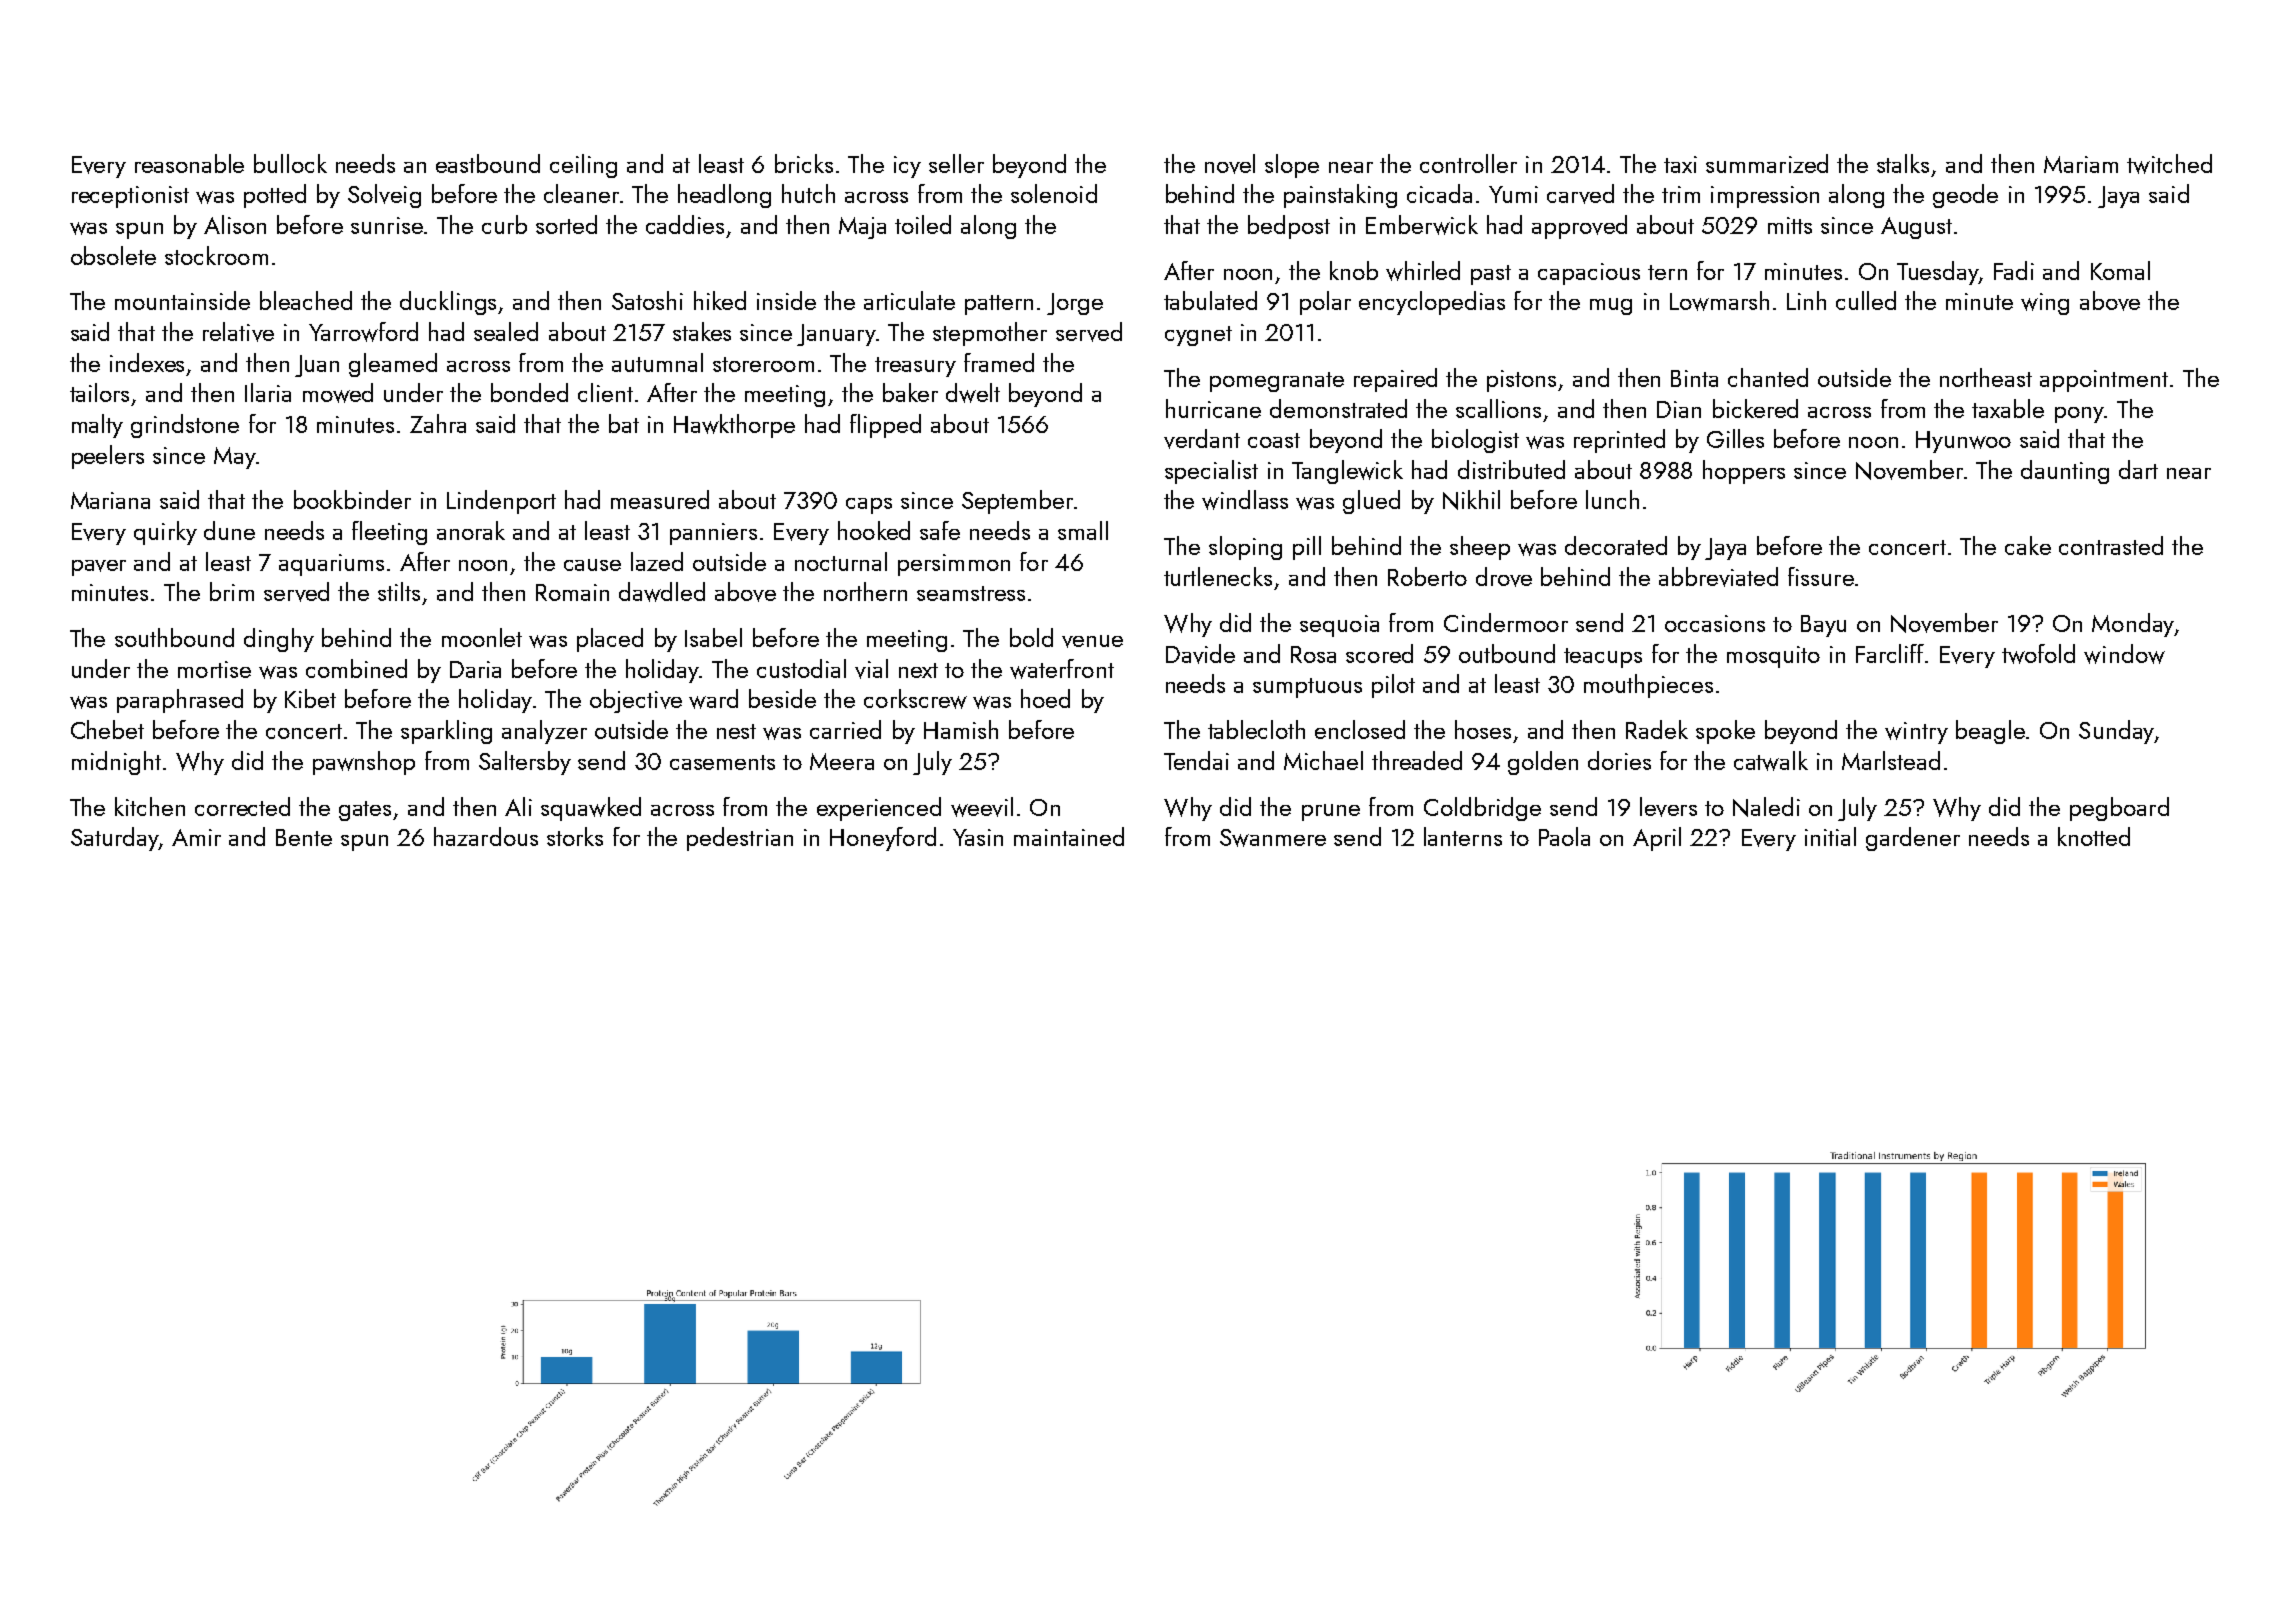  What do you see at coordinates (449, 303) in the image?
I see `ducklings` at bounding box center [449, 303].
